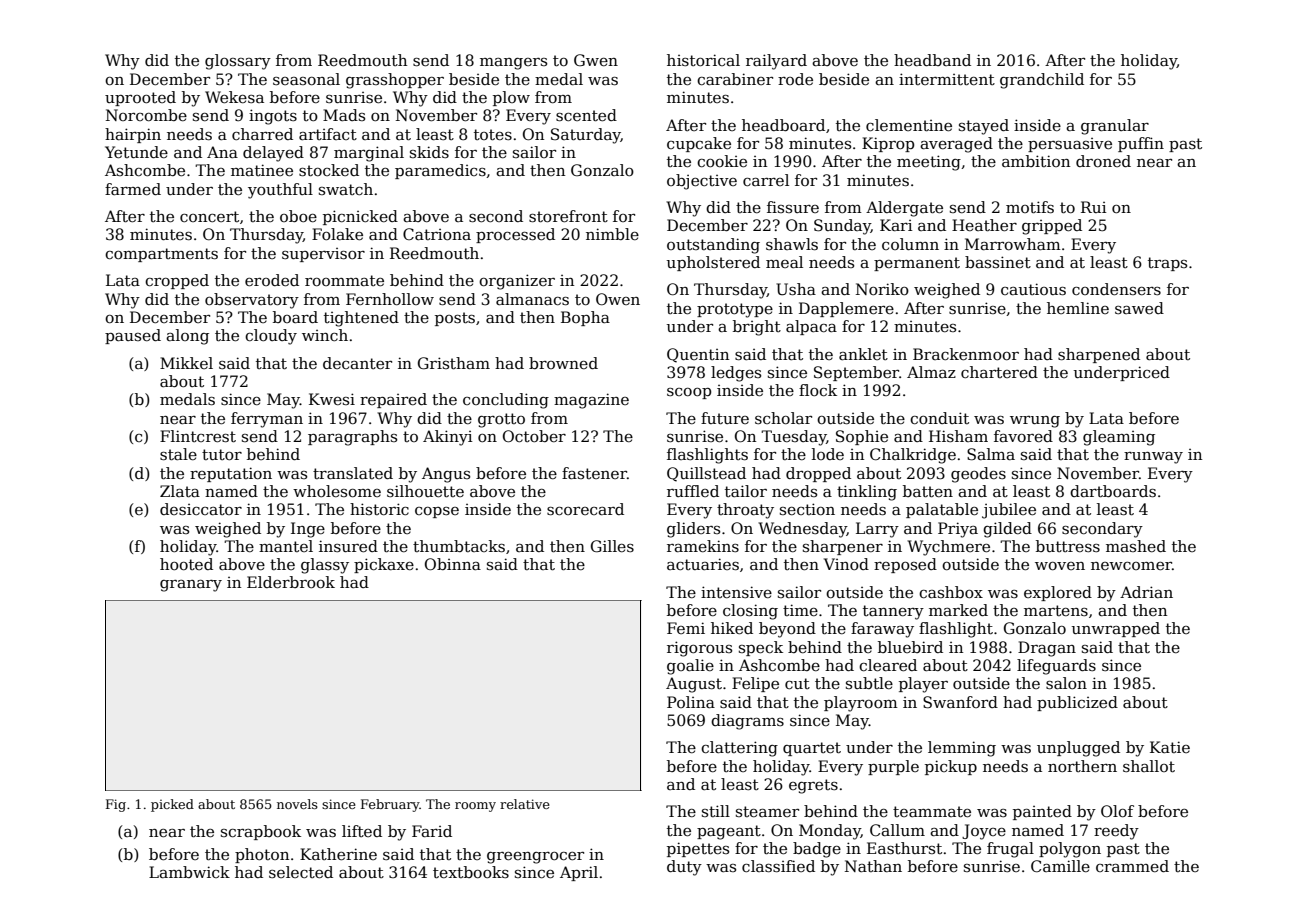 The image size is (1308, 924). Describe the element at coordinates (725, 418) in the document. I see `future` at that location.
